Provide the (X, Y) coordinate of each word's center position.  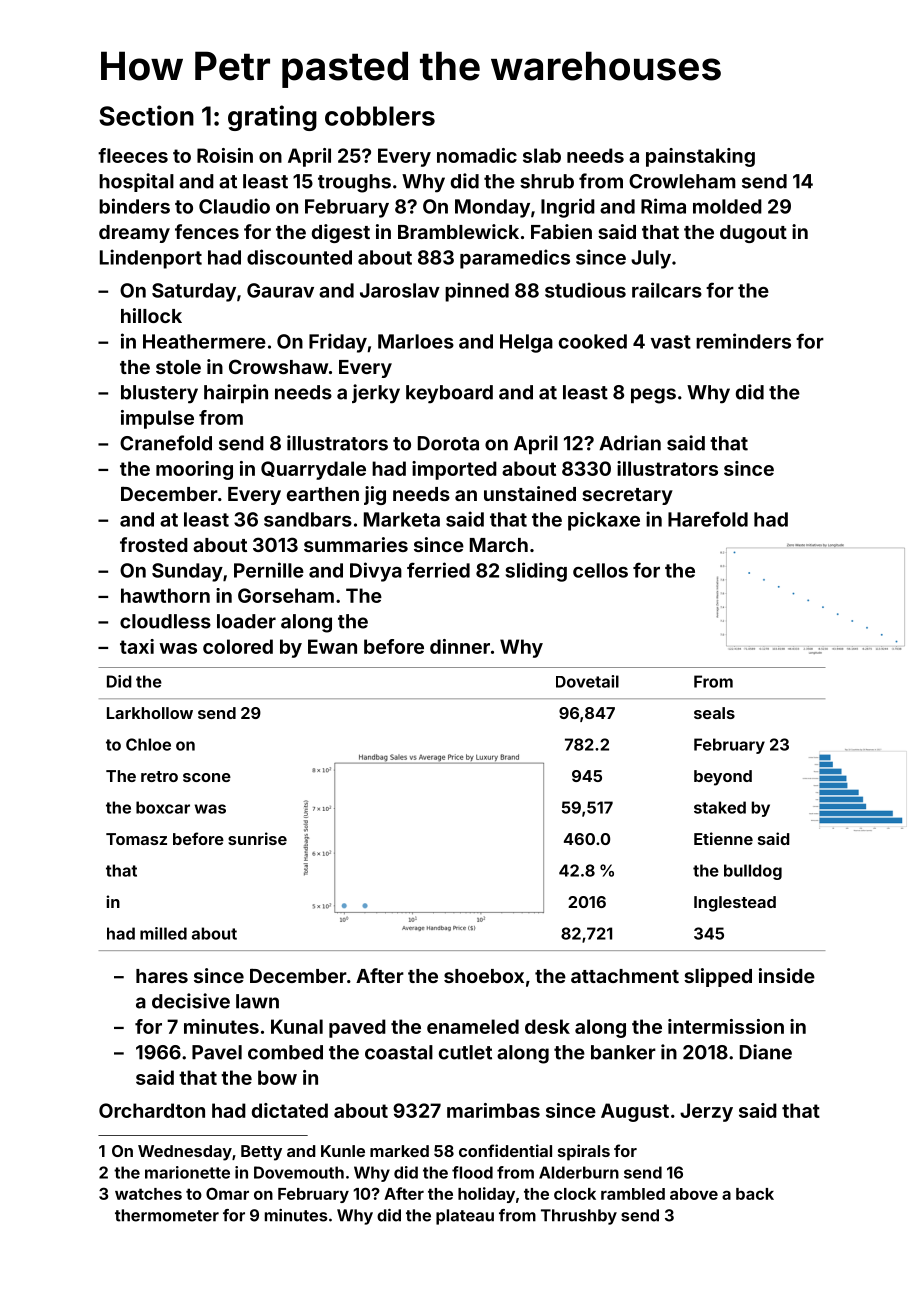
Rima (663, 206)
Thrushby (579, 1217)
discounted (299, 257)
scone (207, 777)
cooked (593, 341)
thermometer (167, 1215)
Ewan (332, 646)
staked (720, 807)
